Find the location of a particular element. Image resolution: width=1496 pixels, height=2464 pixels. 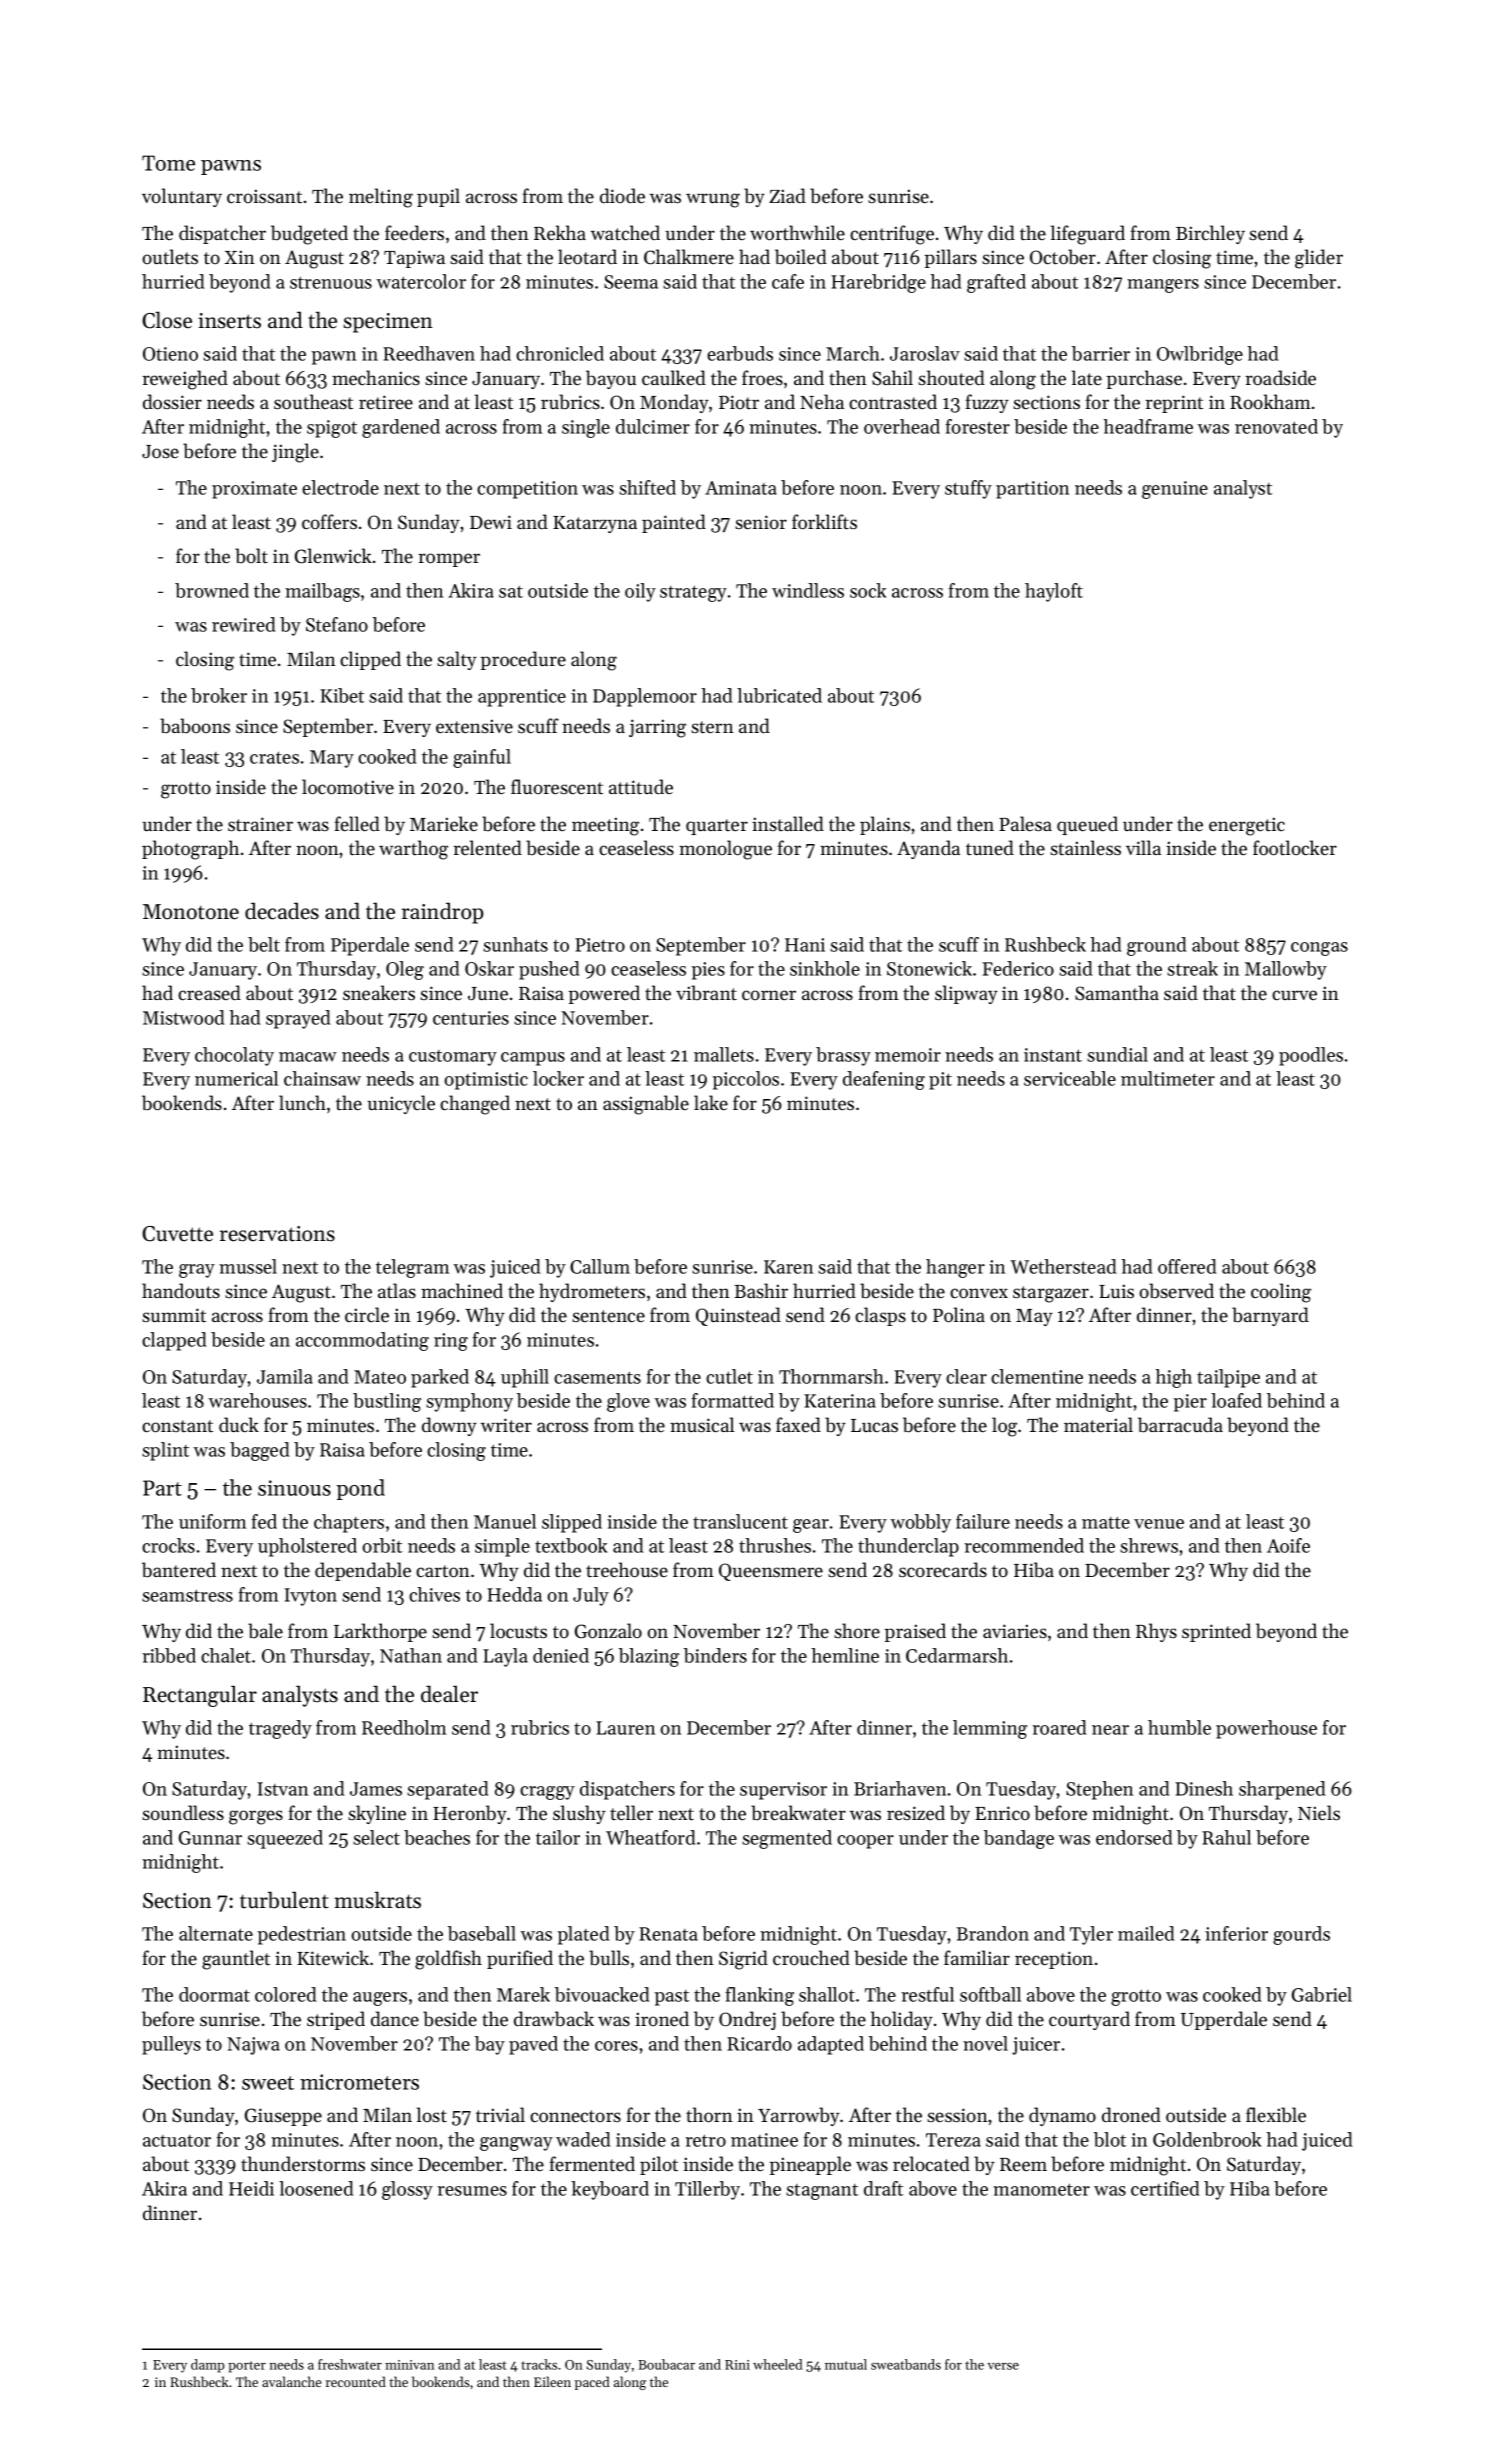

observed is located at coordinates (1176, 1291).
